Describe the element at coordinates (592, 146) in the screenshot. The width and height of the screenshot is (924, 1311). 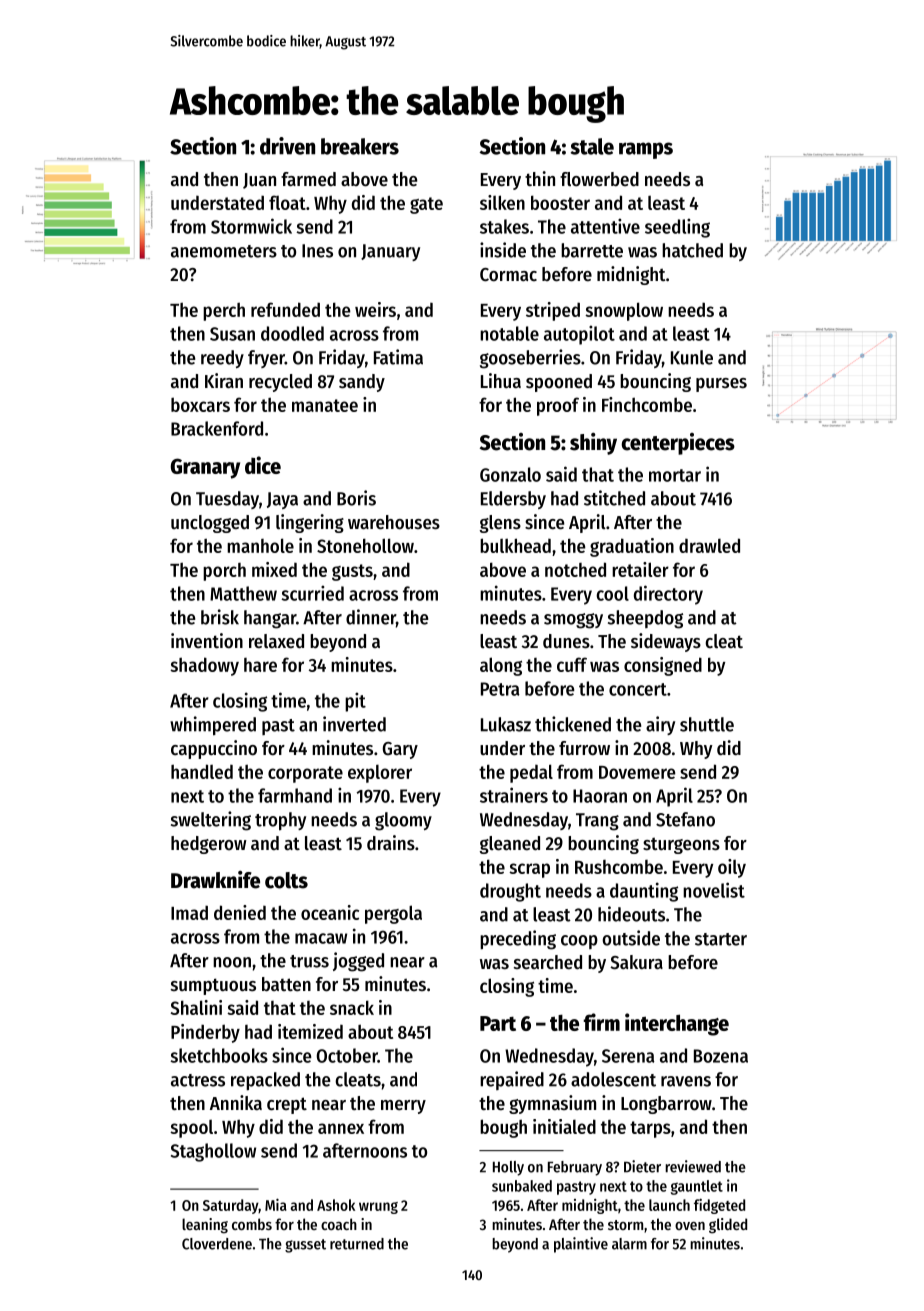
I see `stale` at that location.
